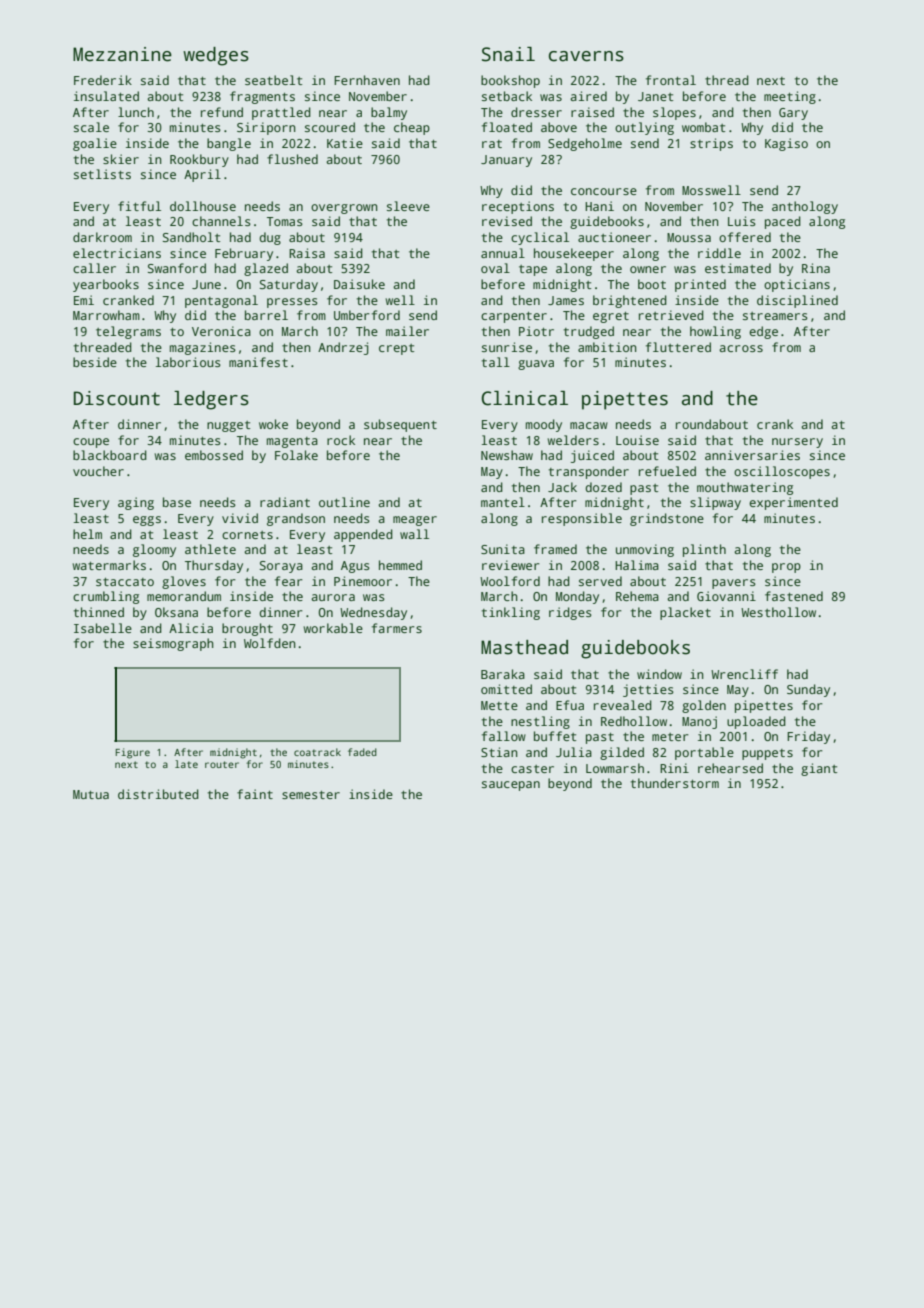  What do you see at coordinates (794, 596) in the document?
I see `fastened` at bounding box center [794, 596].
